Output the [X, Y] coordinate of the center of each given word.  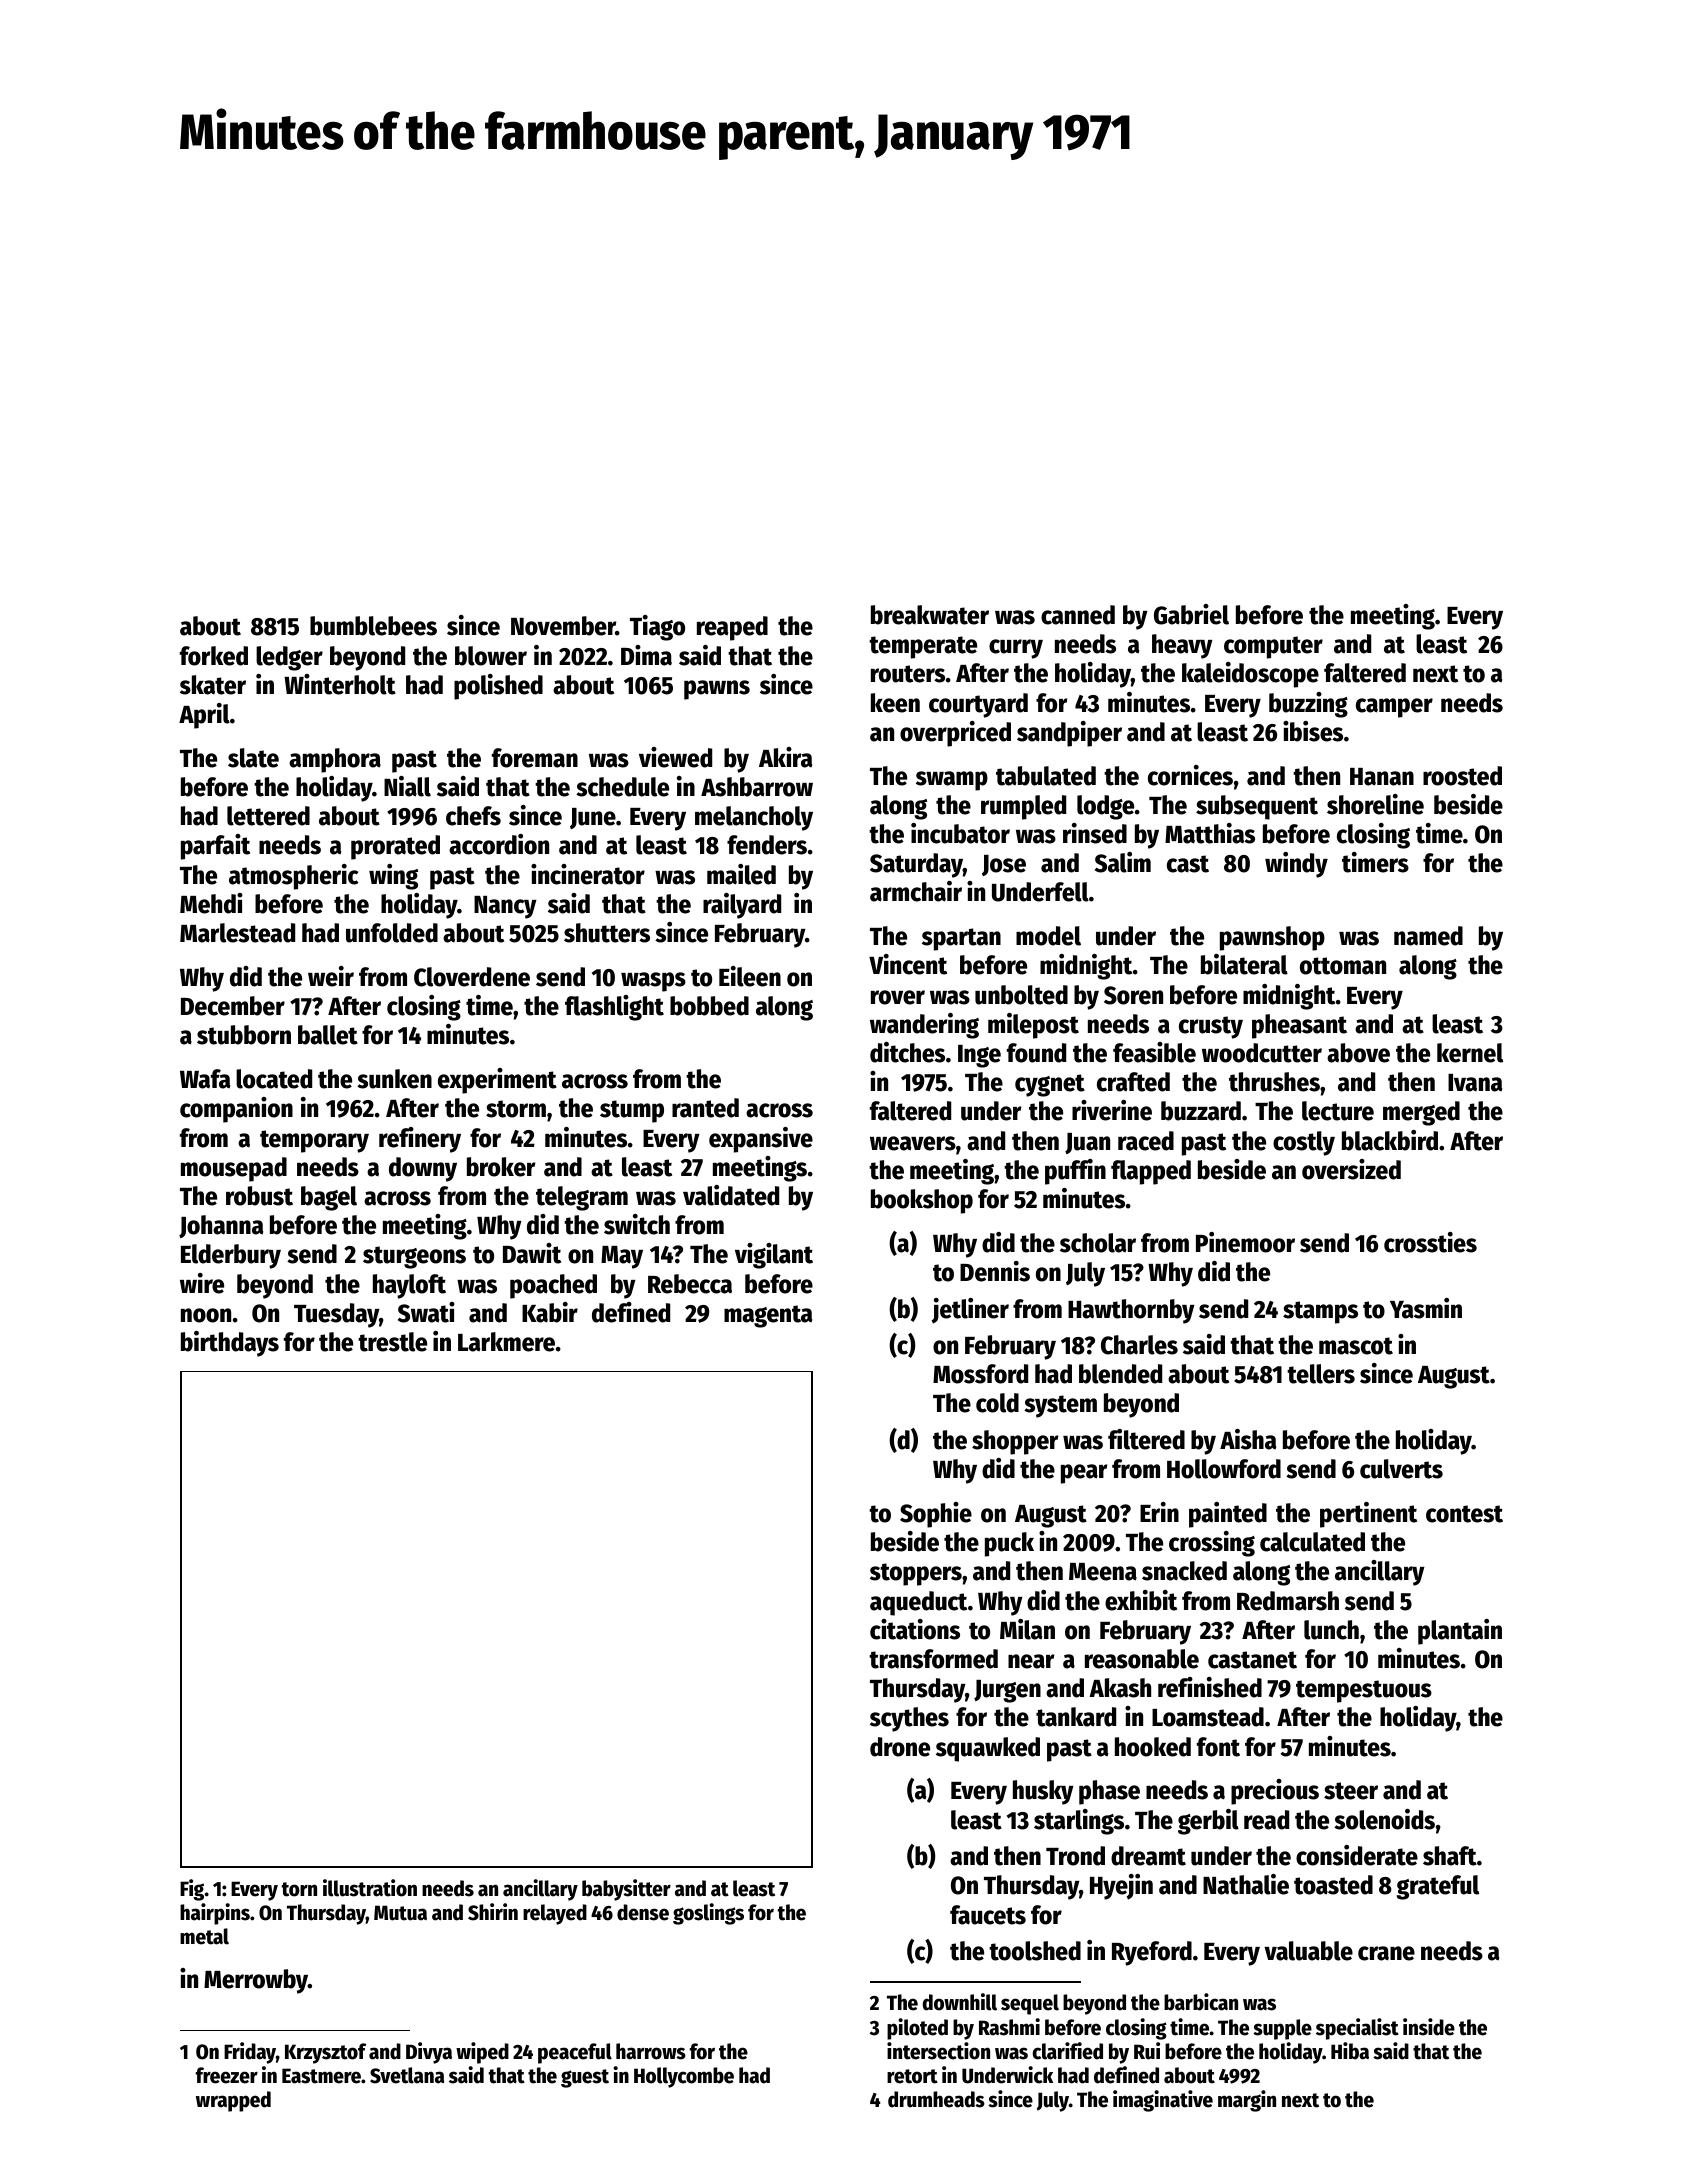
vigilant [774, 1256]
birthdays [230, 1344]
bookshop [922, 1201]
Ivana [1475, 1083]
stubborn [244, 1035]
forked [214, 656]
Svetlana [407, 2075]
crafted [1133, 1082]
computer [1273, 647]
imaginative [1163, 2101]
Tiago [657, 628]
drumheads [936, 2099]
